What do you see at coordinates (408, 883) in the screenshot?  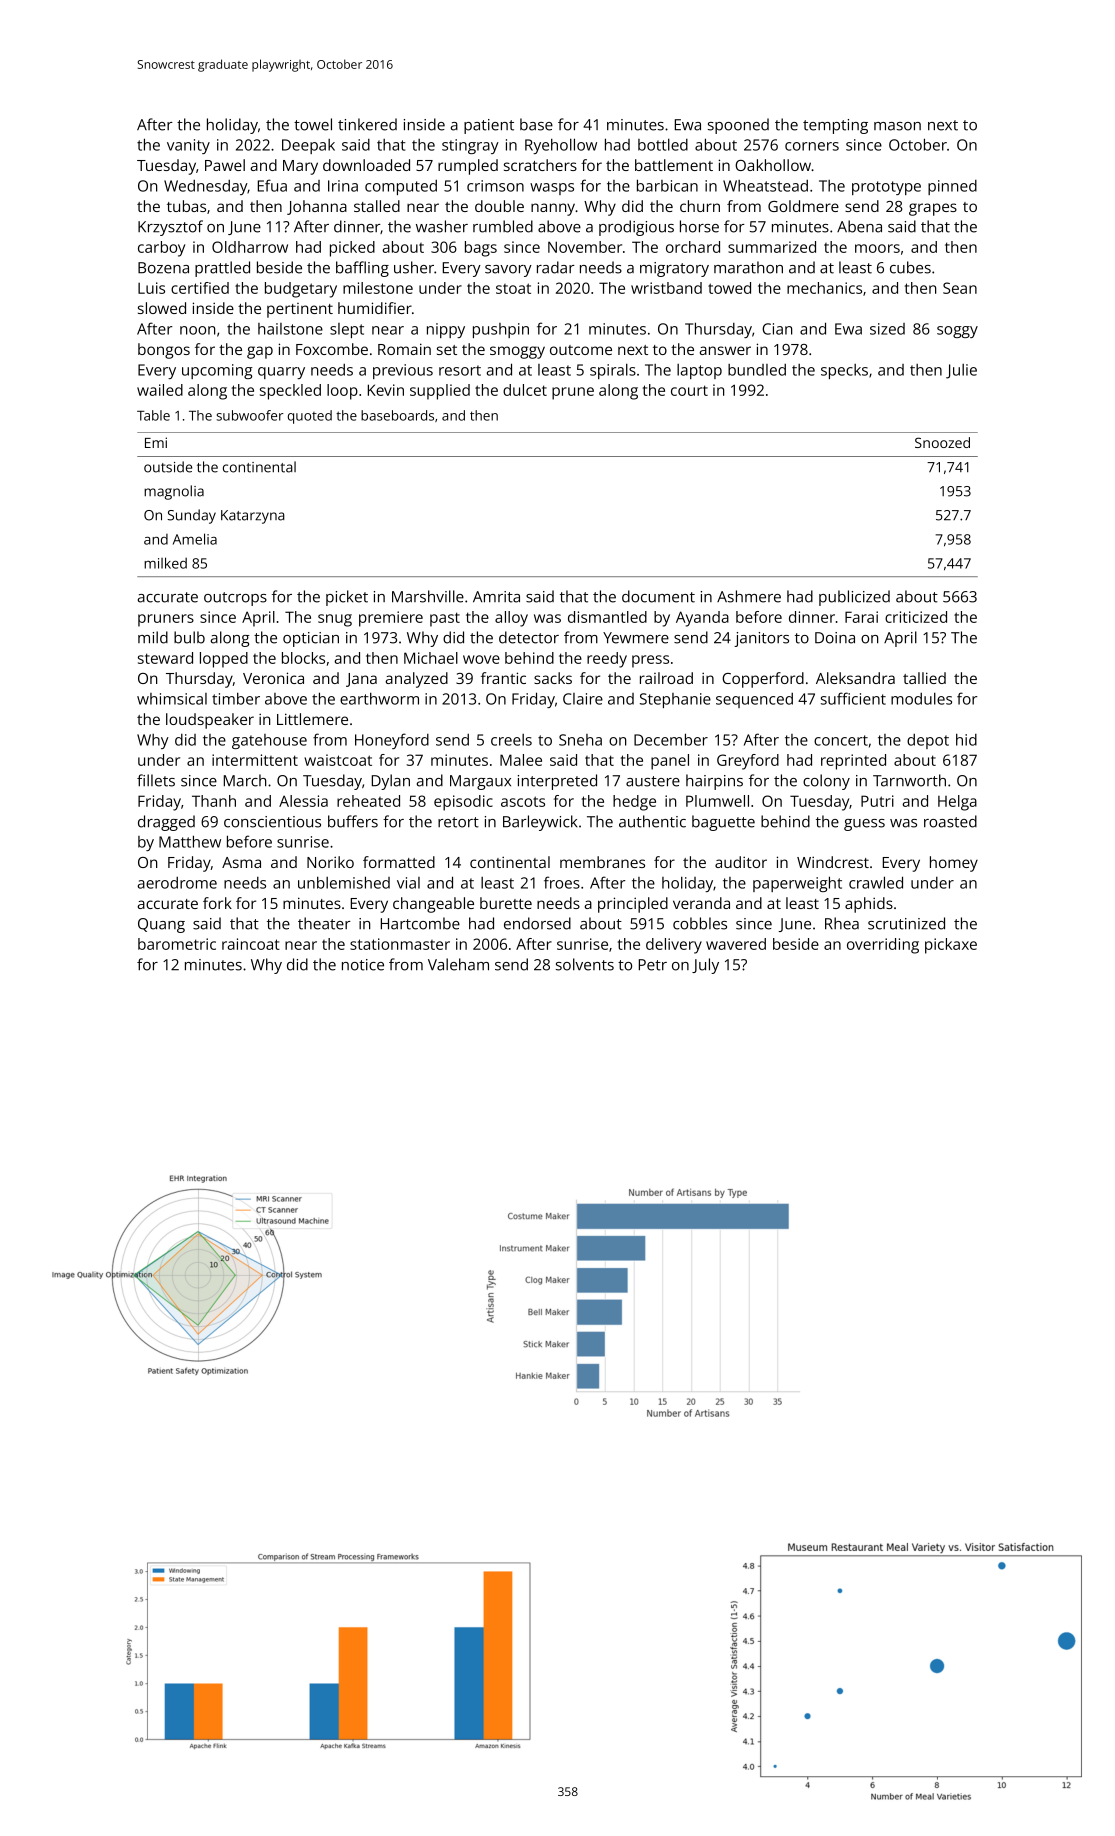 I see `vial` at bounding box center [408, 883].
